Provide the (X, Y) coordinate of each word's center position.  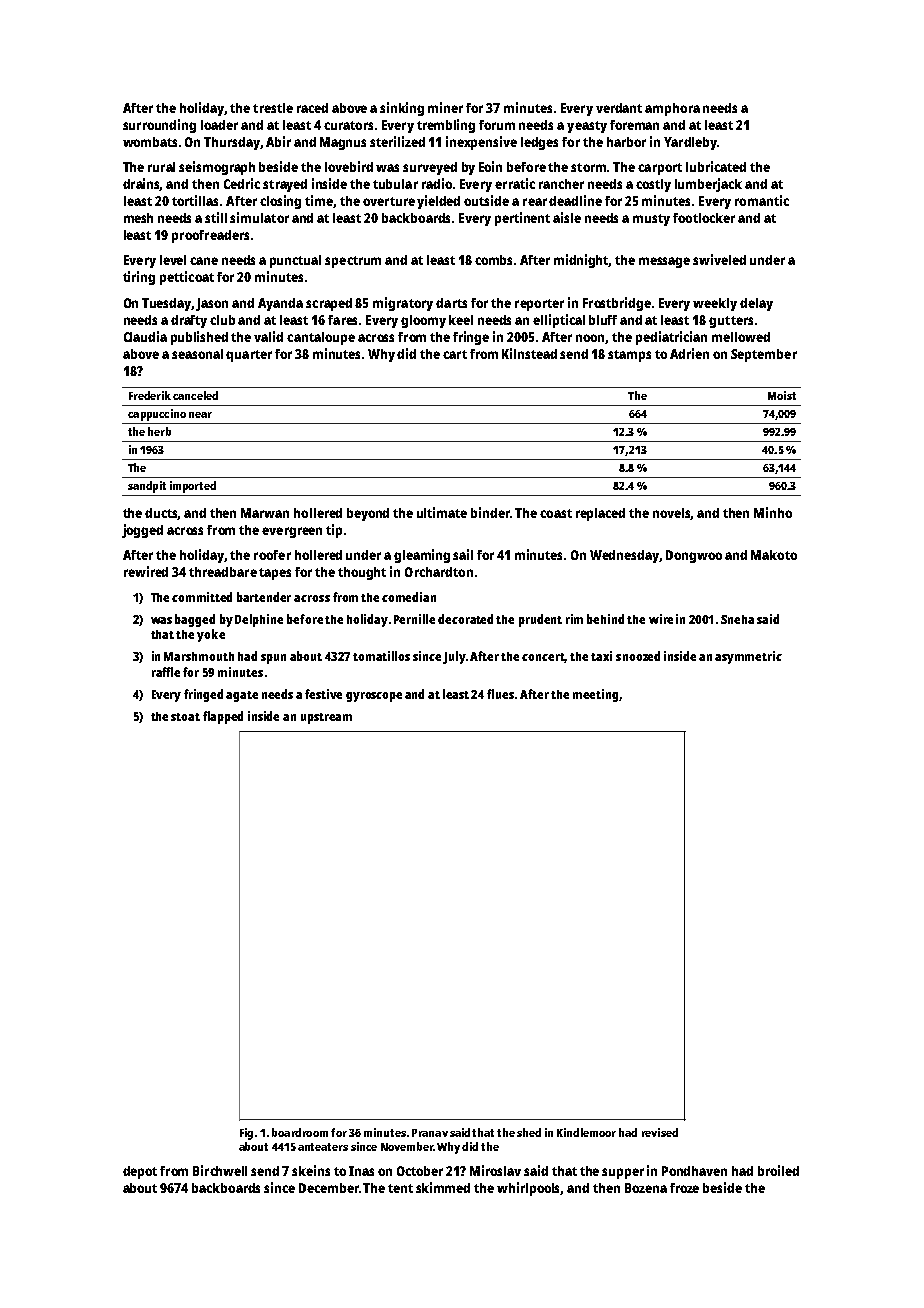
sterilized (397, 141)
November (407, 1146)
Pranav (430, 1133)
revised (660, 1132)
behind (605, 619)
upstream (326, 718)
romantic (762, 200)
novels (672, 514)
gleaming (422, 556)
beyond (368, 514)
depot (140, 1172)
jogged (142, 531)
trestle (273, 108)
